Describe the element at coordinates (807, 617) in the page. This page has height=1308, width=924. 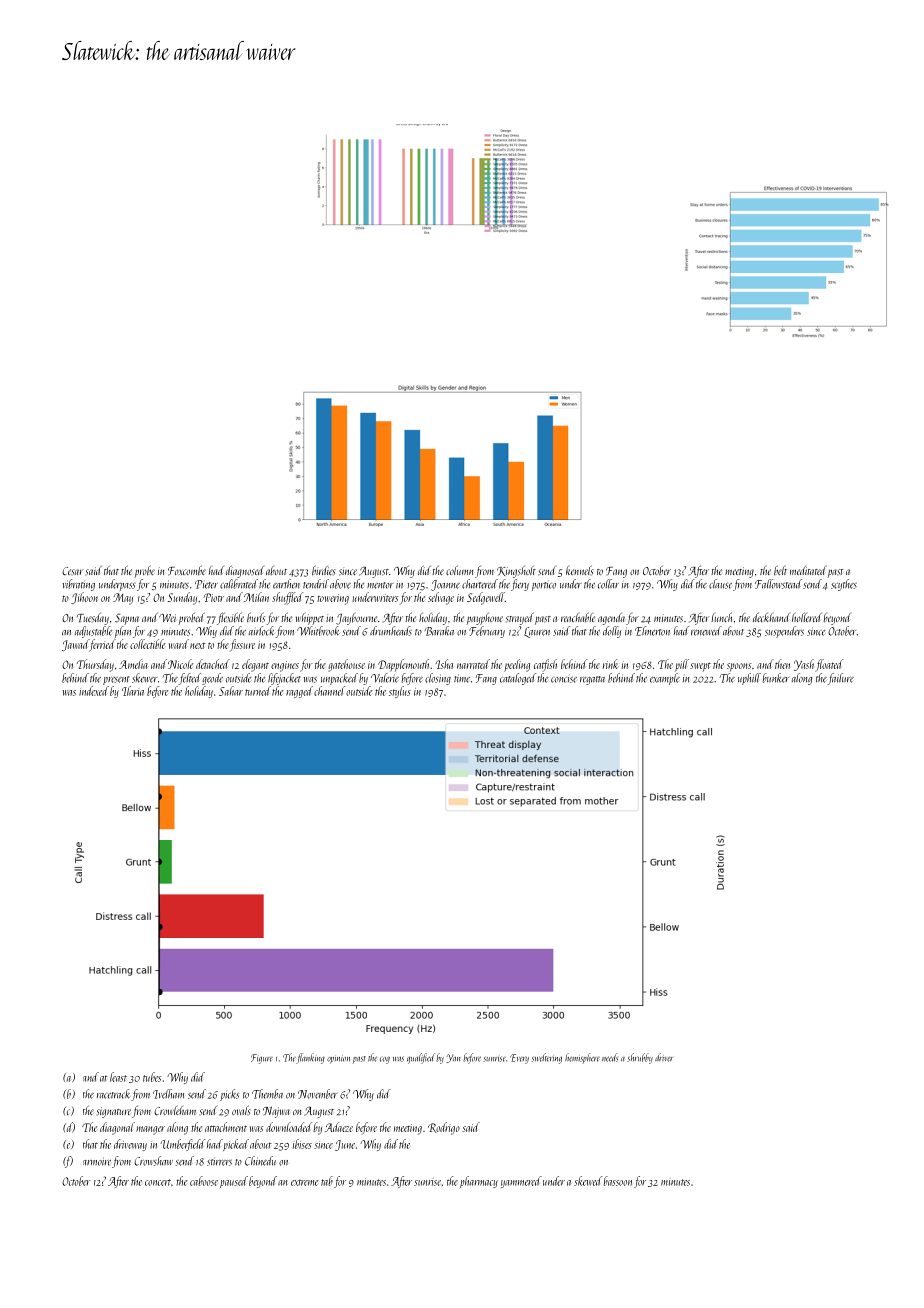
I see `hollered` at that location.
